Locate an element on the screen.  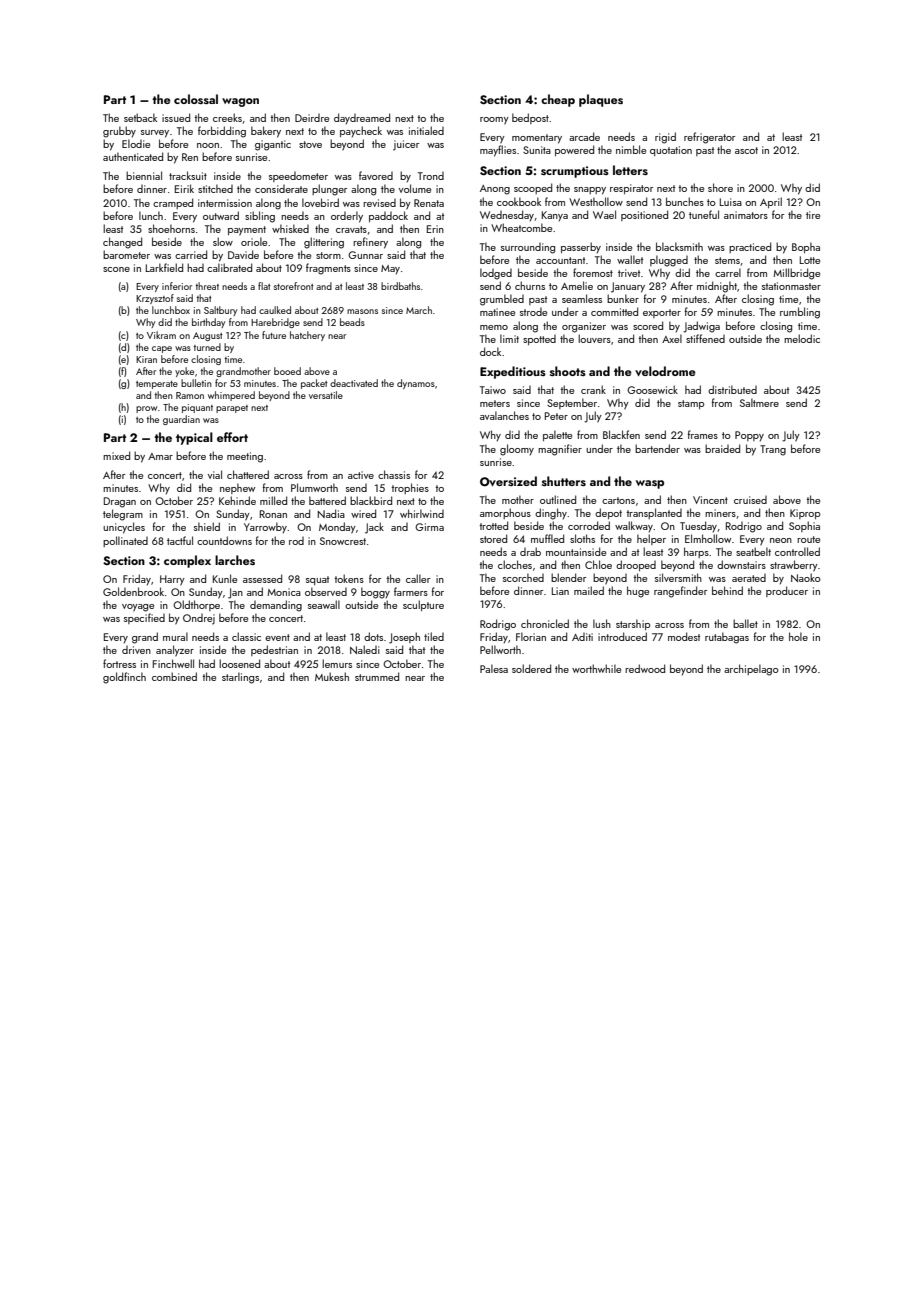
deactivated is located at coordinates (354, 383).
